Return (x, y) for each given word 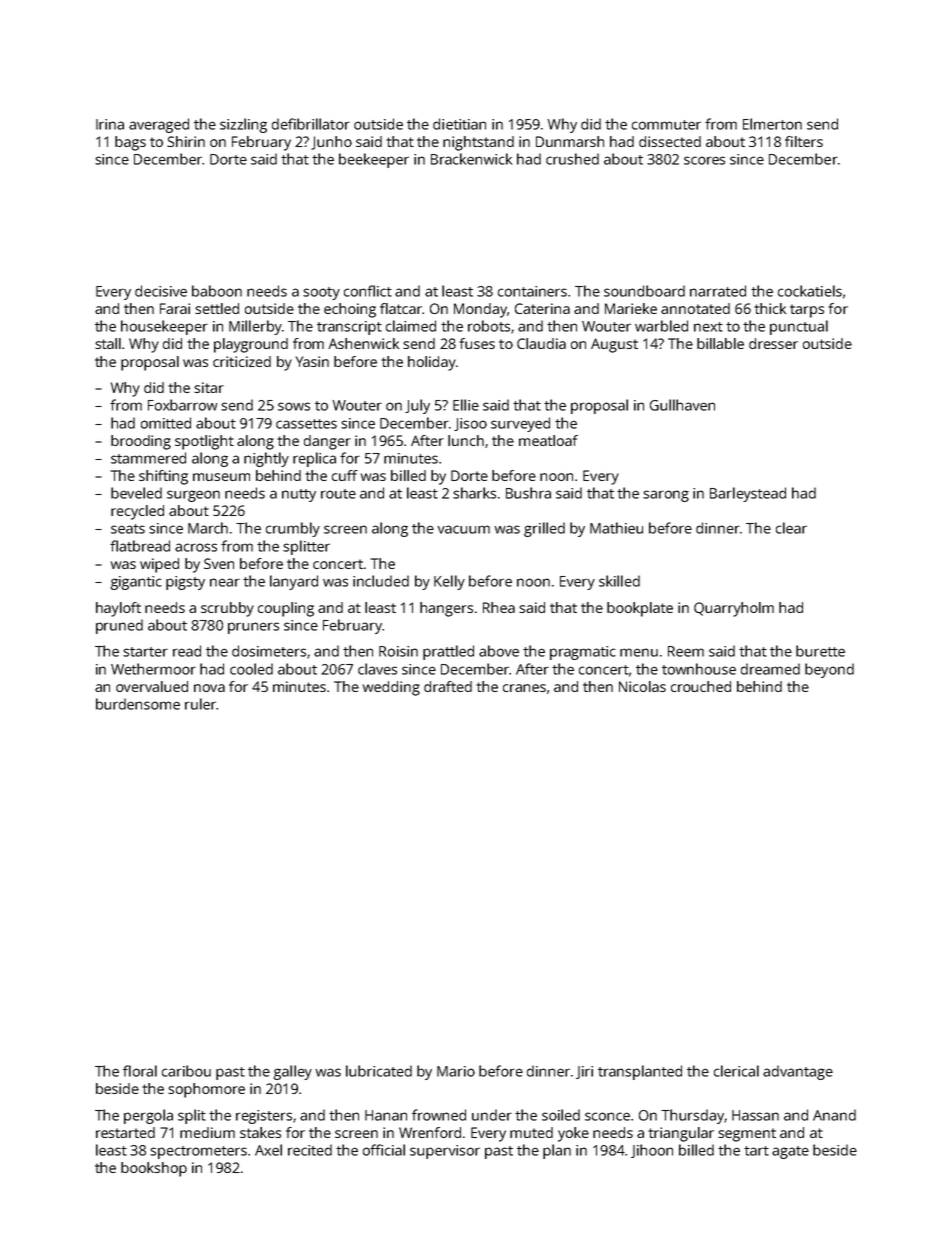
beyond (829, 670)
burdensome (138, 704)
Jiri (584, 1072)
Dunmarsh (570, 141)
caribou (186, 1071)
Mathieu (616, 528)
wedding (391, 688)
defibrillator (311, 124)
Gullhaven (682, 405)
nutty (299, 495)
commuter (666, 125)
